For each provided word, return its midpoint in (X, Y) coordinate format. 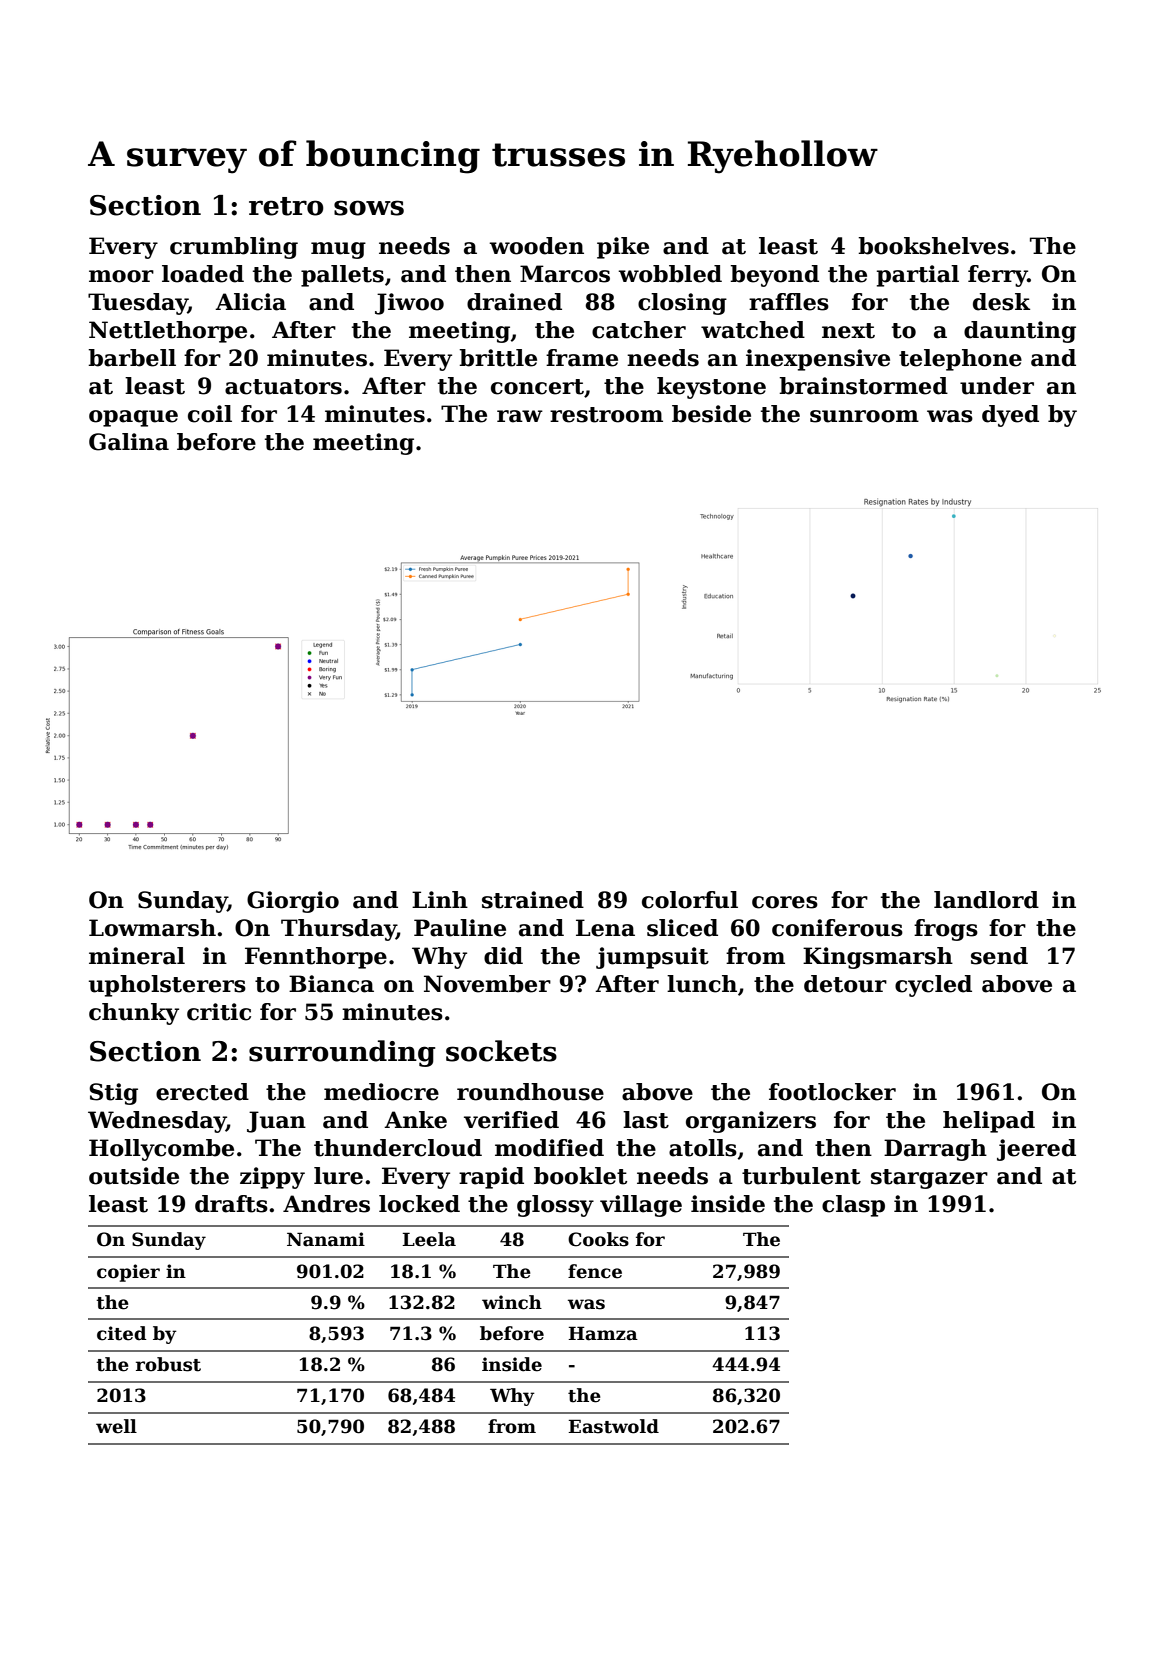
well (116, 1426)
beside (711, 414)
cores (785, 902)
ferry (998, 276)
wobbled (670, 274)
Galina (129, 442)
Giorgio (293, 902)
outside (134, 1176)
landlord (986, 900)
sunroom (864, 416)
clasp (853, 1206)
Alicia (250, 302)
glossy (555, 1206)
